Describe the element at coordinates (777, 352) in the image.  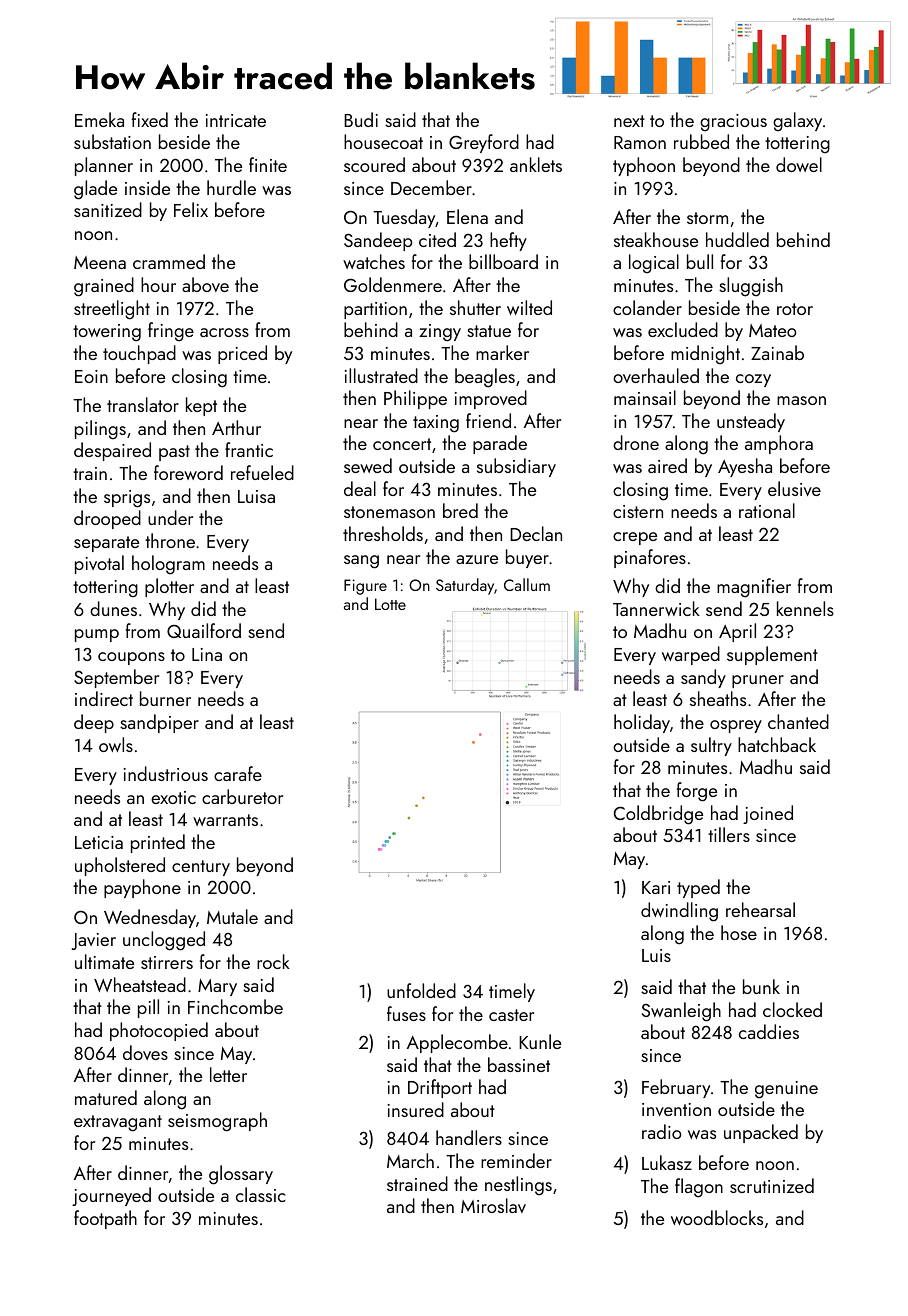
I see `Zainab` at that location.
